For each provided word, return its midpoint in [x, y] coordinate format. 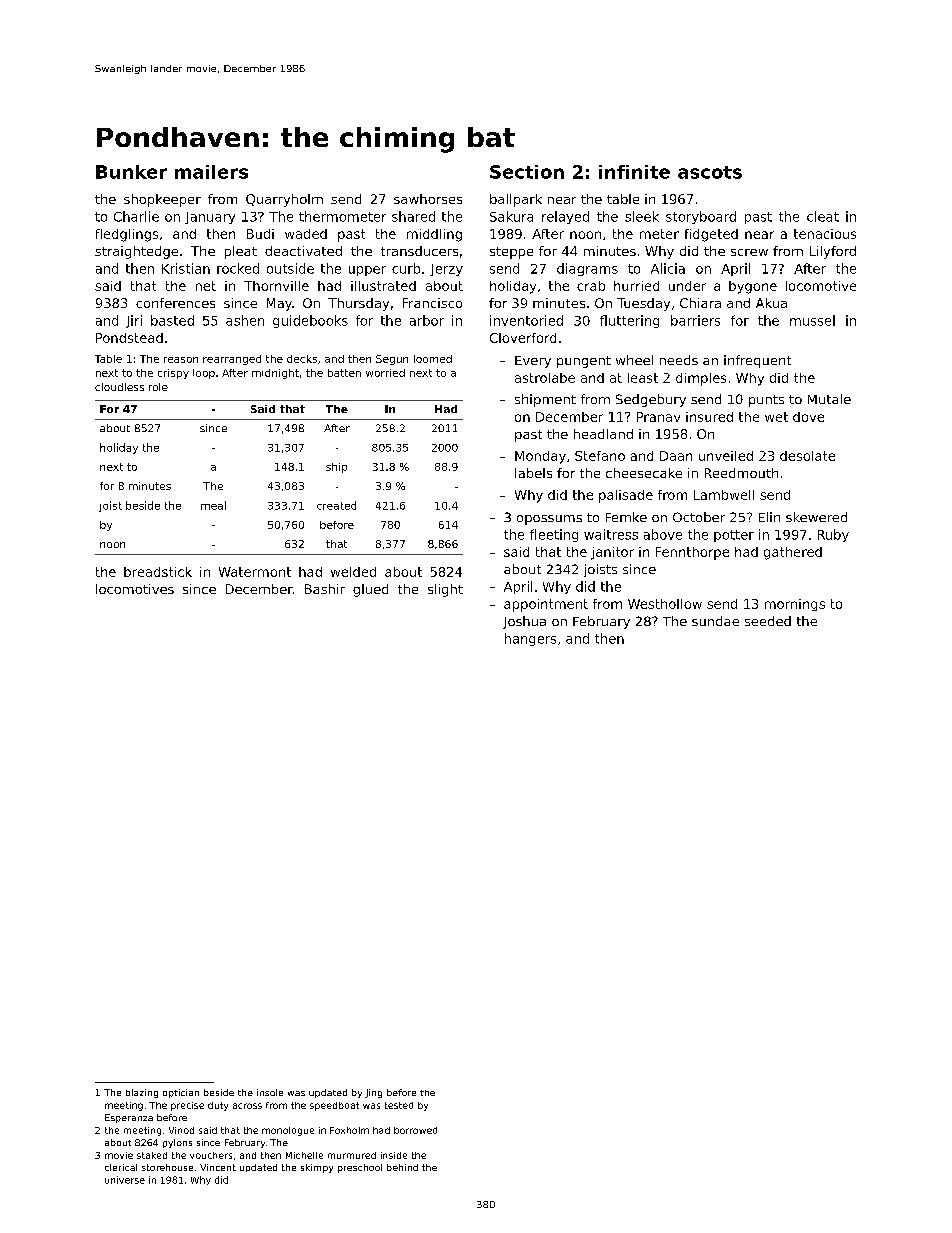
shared [413, 216]
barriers [695, 320]
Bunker [131, 172]
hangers [530, 639]
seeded [768, 621]
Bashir [325, 589]
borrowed [415, 1130]
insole [270, 1092]
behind [402, 1167]
